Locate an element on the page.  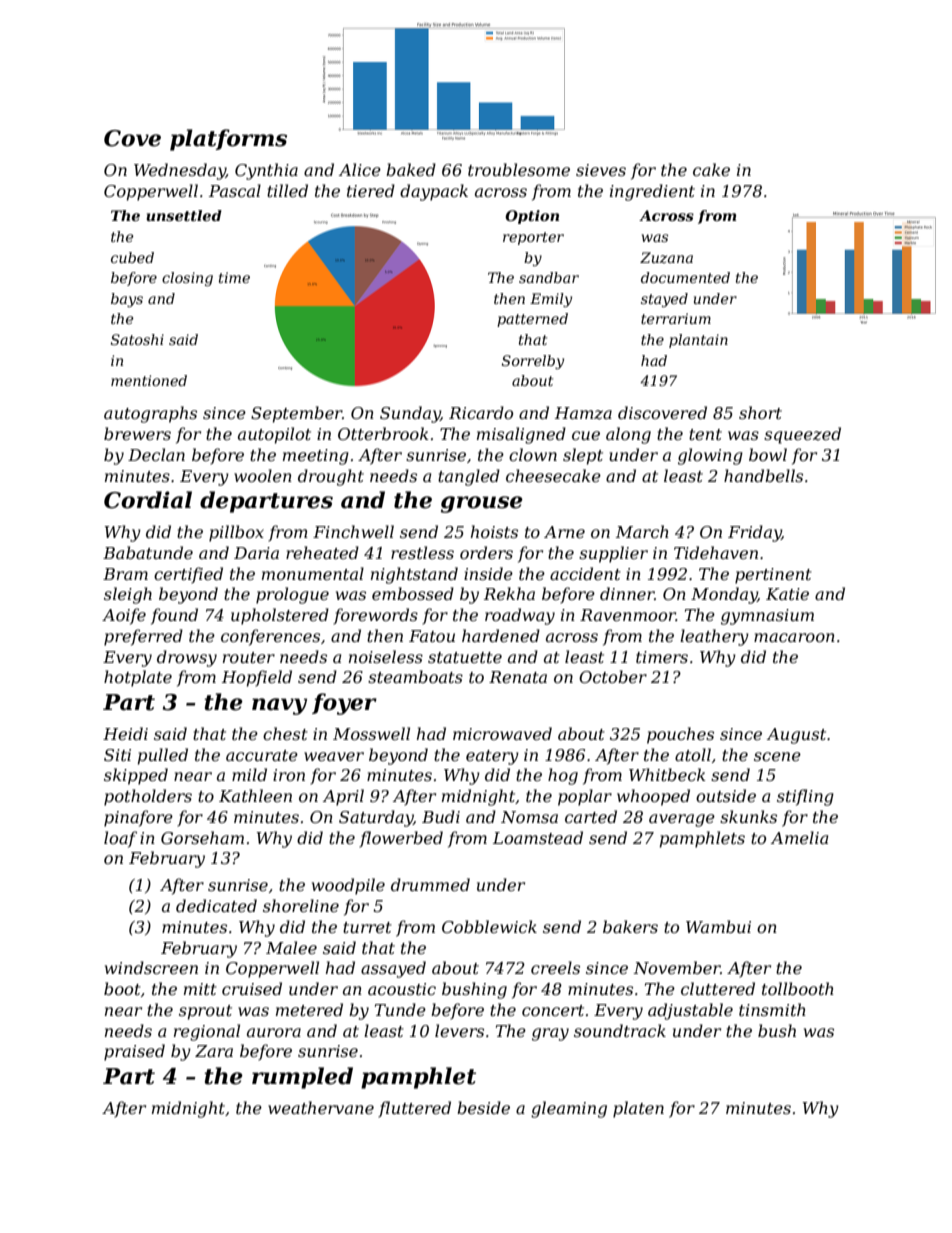
Rekha is located at coordinates (509, 593).
